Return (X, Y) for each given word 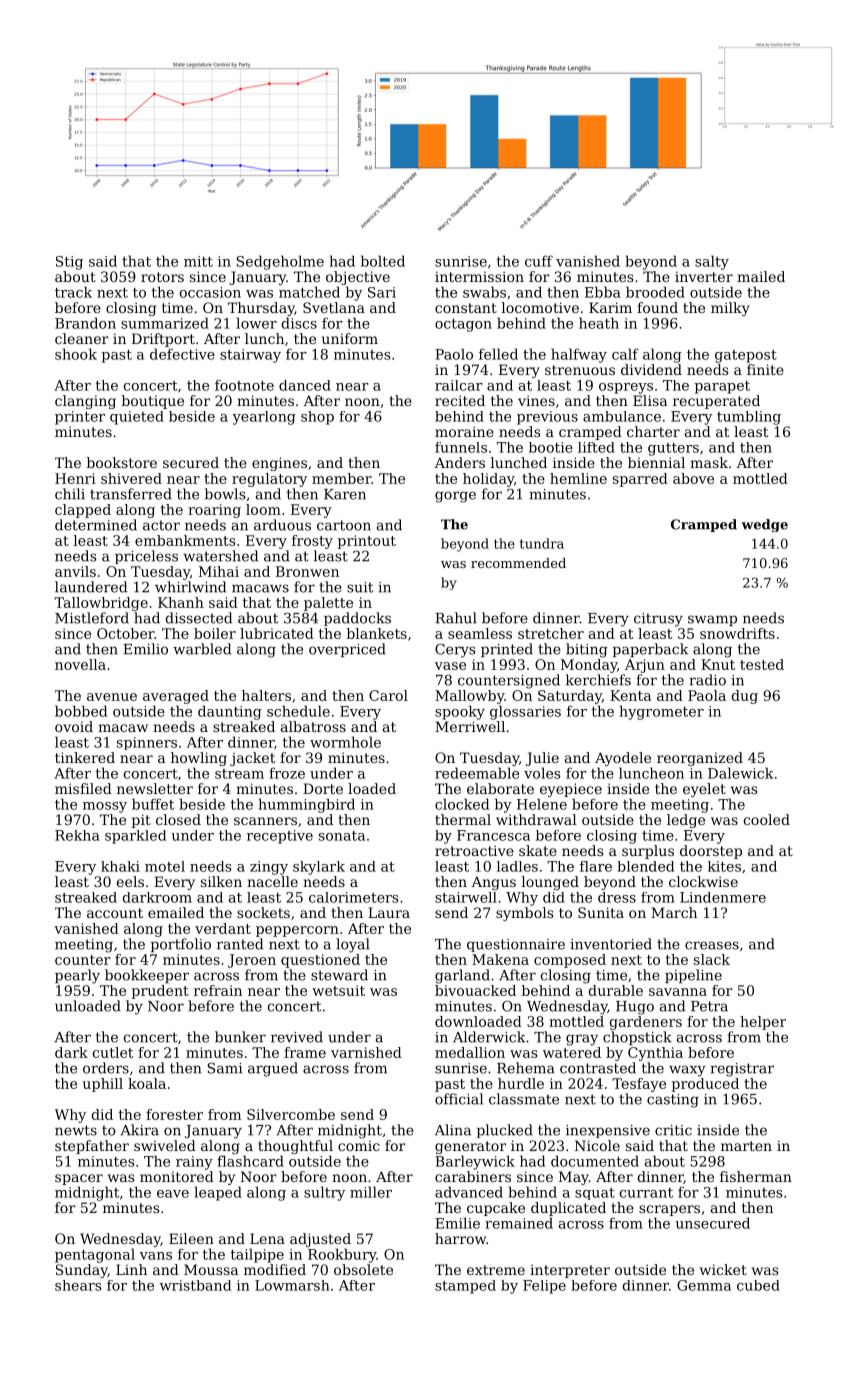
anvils (75, 571)
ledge (686, 821)
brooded (655, 292)
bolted (383, 261)
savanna (678, 992)
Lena (267, 1238)
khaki (120, 866)
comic (359, 1146)
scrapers (669, 1210)
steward (339, 975)
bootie (551, 447)
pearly (77, 976)
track (73, 292)
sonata (342, 836)
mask (709, 462)
